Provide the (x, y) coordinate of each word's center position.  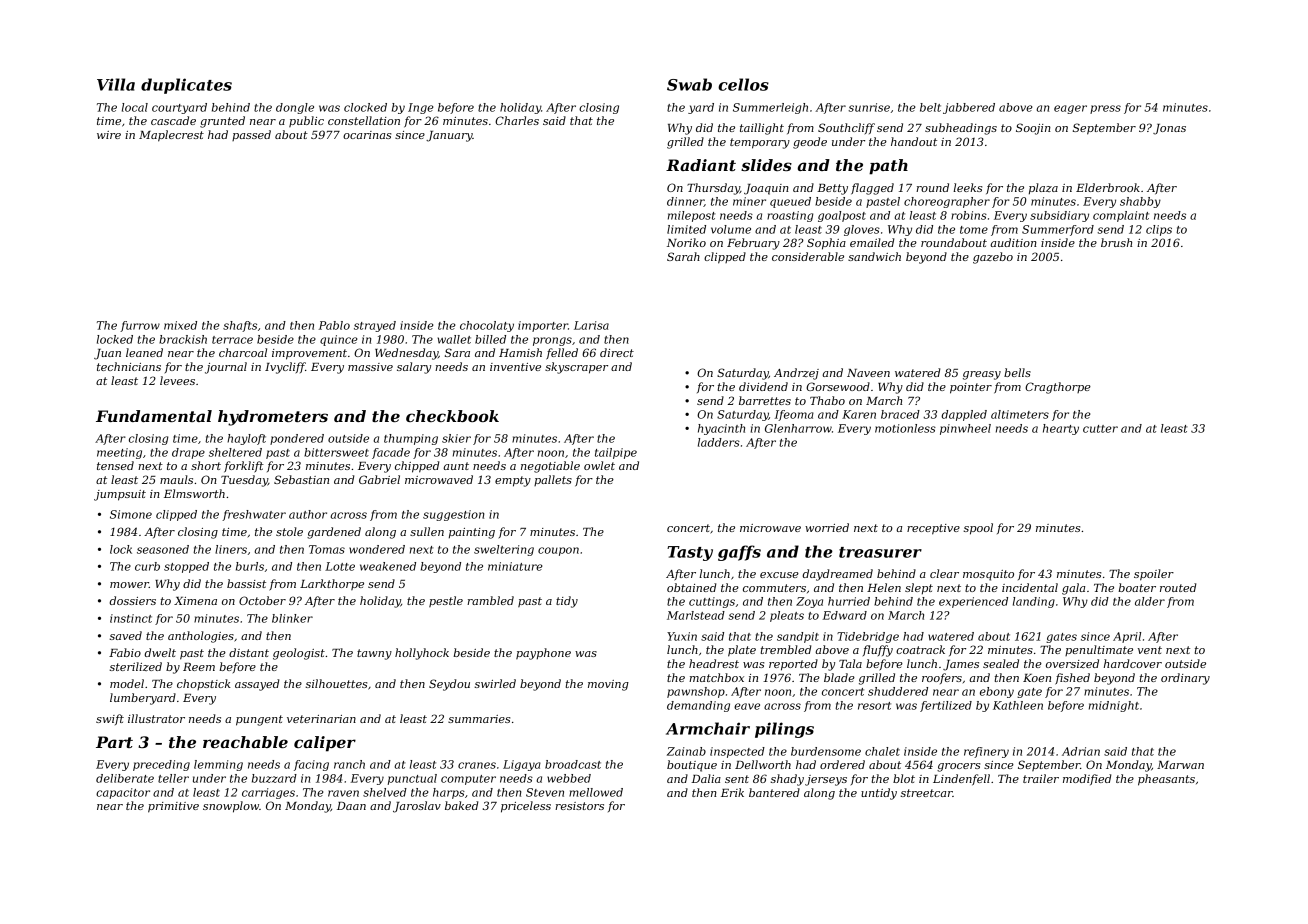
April (1127, 637)
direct (617, 352)
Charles (517, 120)
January (449, 136)
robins (969, 215)
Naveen (868, 373)
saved (125, 635)
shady (787, 780)
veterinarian (321, 719)
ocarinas (367, 135)
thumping (411, 439)
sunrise (869, 107)
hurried (849, 601)
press (1105, 109)
